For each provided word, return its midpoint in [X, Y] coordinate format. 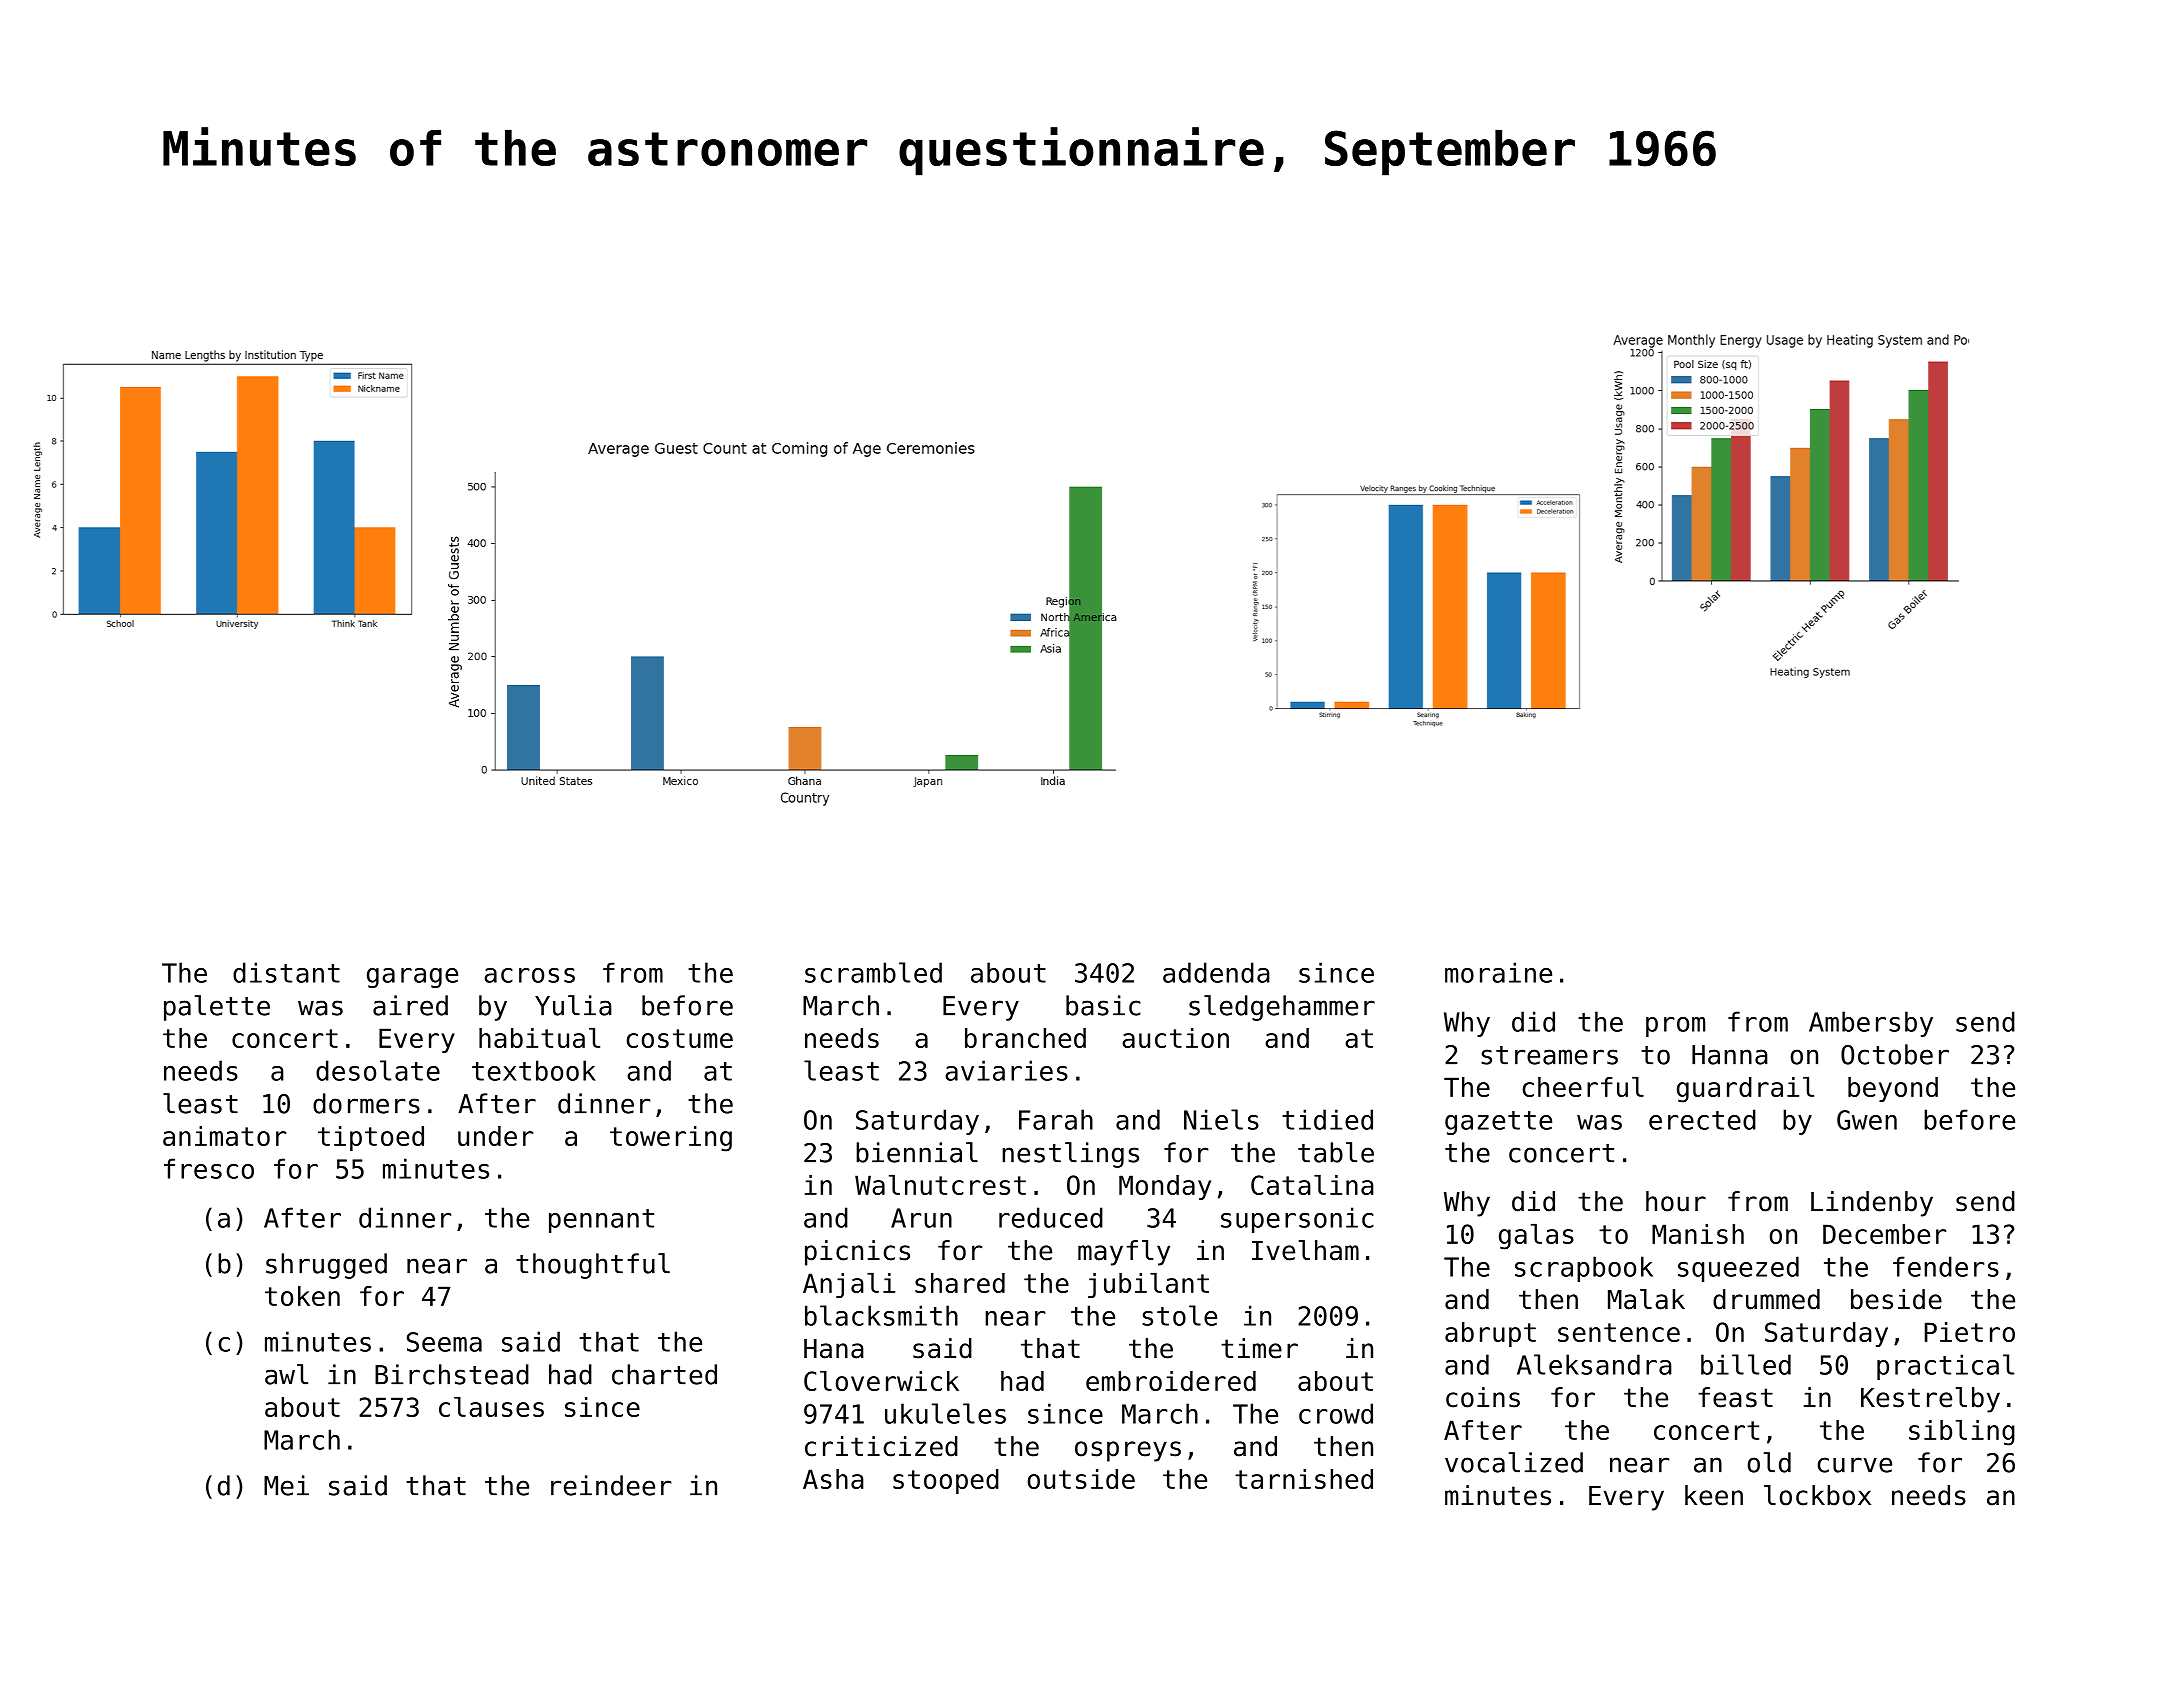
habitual [539, 1038]
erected [1702, 1119]
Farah [1056, 1119]
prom [1675, 1027]
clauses [491, 1407]
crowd [1336, 1413]
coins [1483, 1397]
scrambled [873, 972]
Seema [444, 1342]
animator [224, 1136]
